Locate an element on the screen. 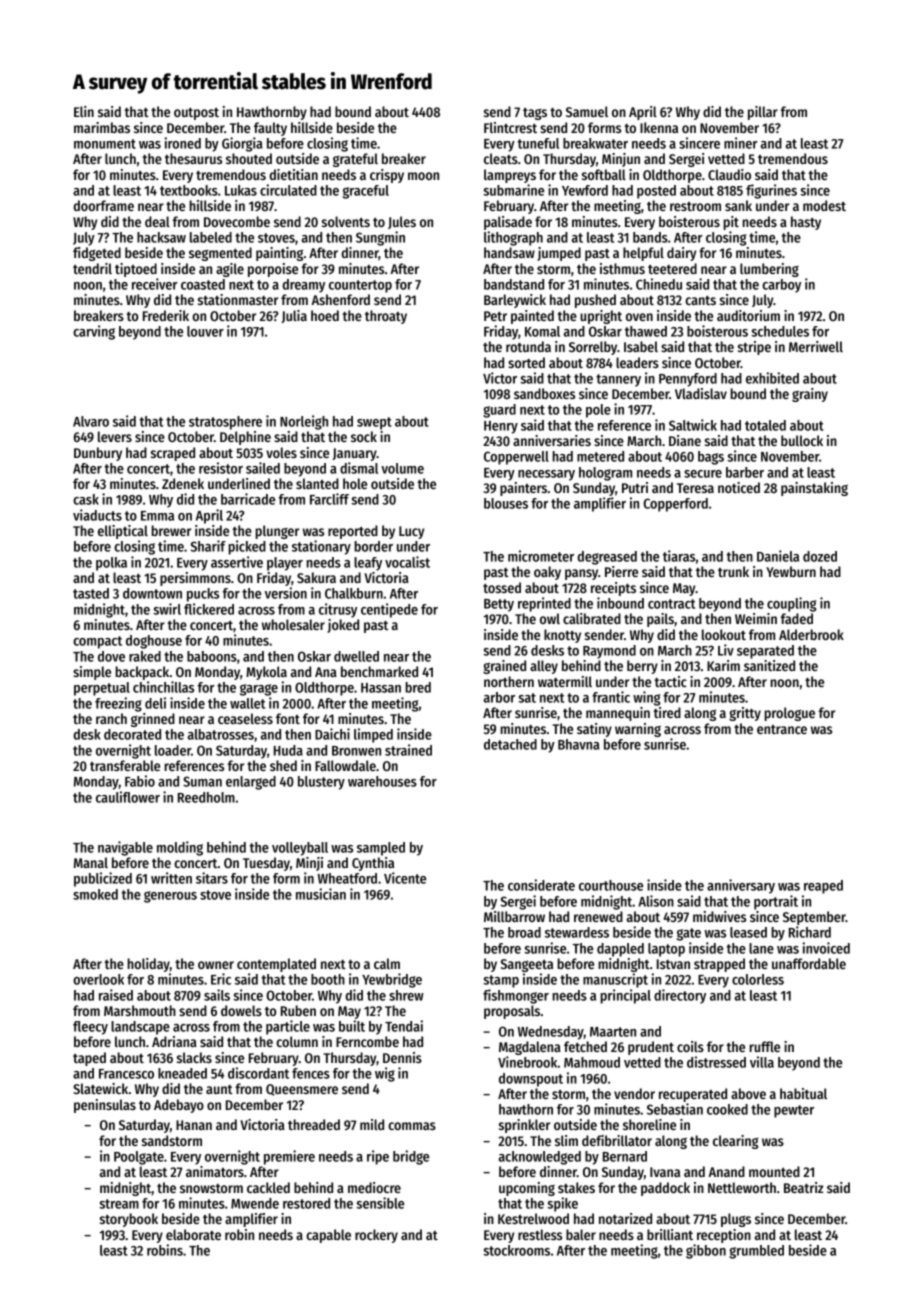 The width and height of the screenshot is (924, 1308). raised is located at coordinates (116, 995).
